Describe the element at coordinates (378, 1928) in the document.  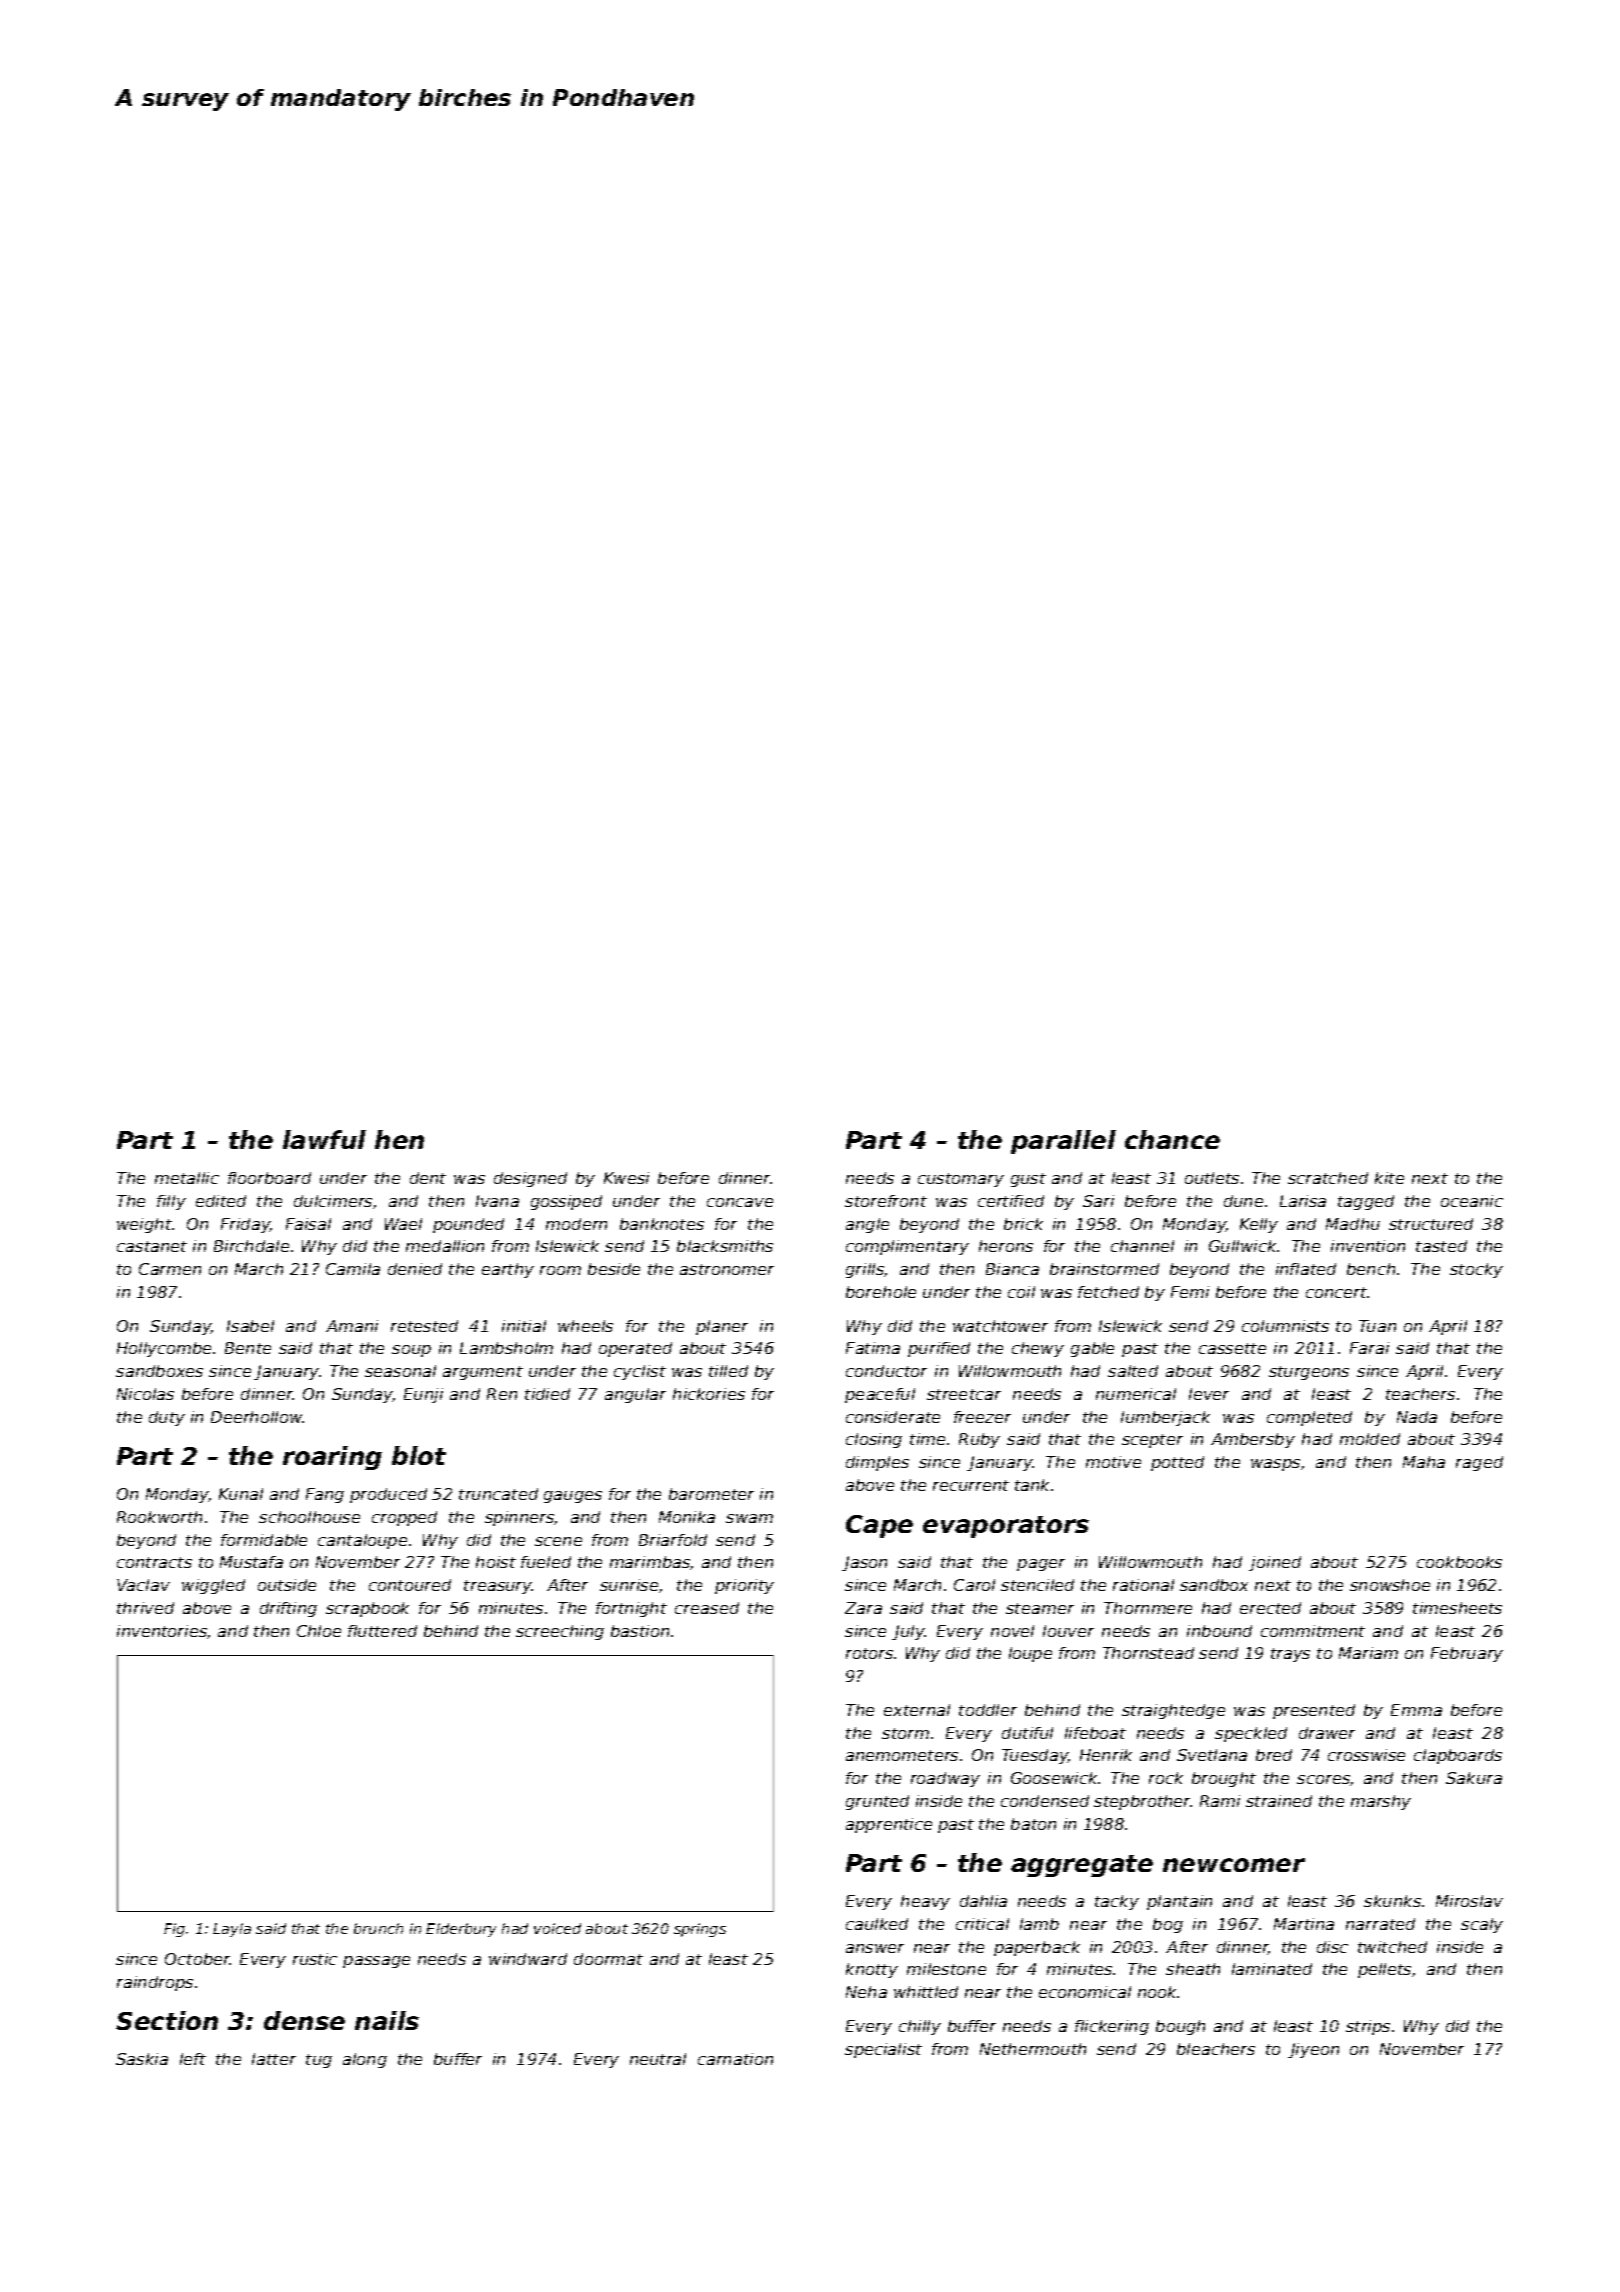
I see `brunch` at that location.
